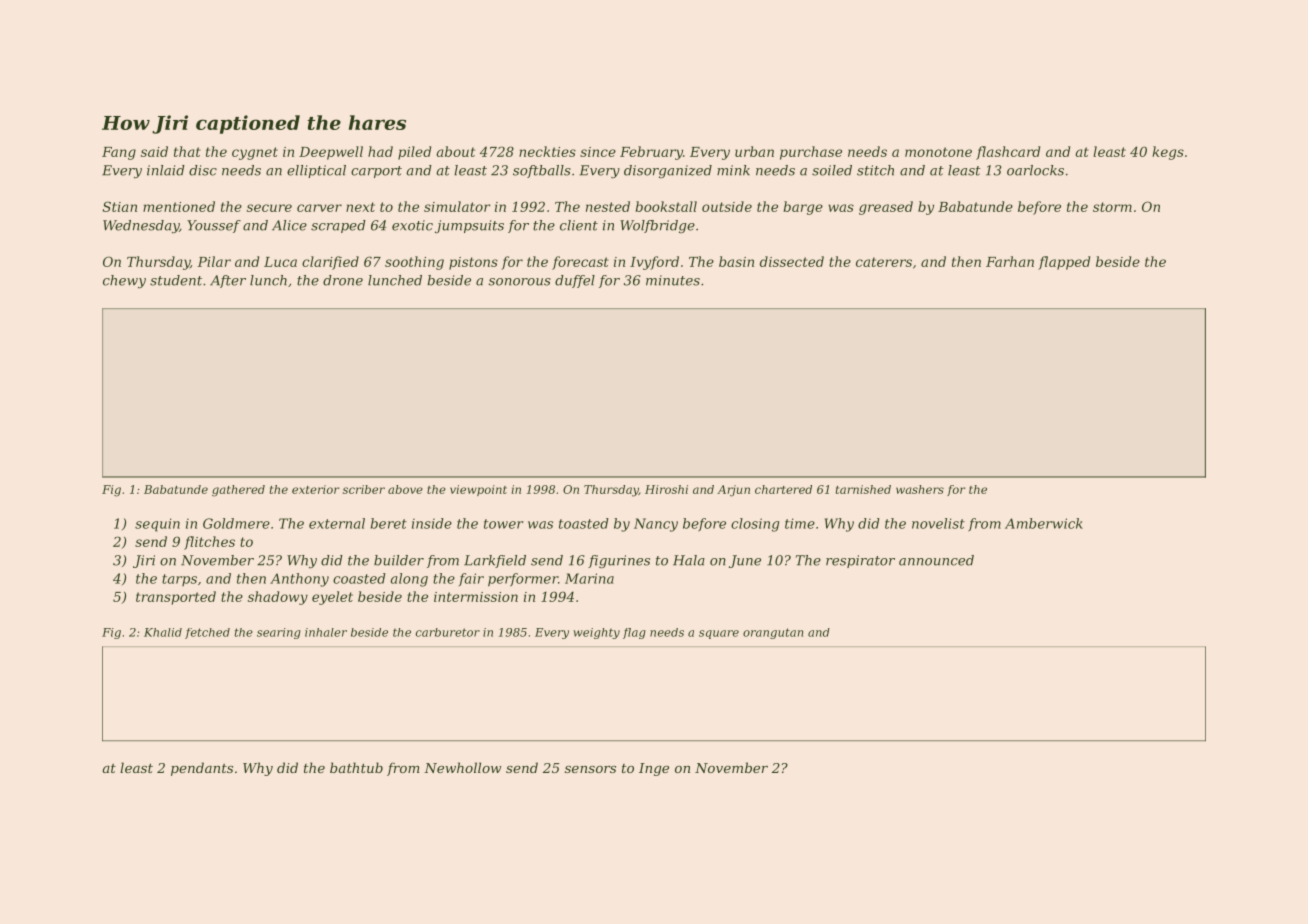  What do you see at coordinates (1044, 523) in the screenshot?
I see `Amberwick` at bounding box center [1044, 523].
